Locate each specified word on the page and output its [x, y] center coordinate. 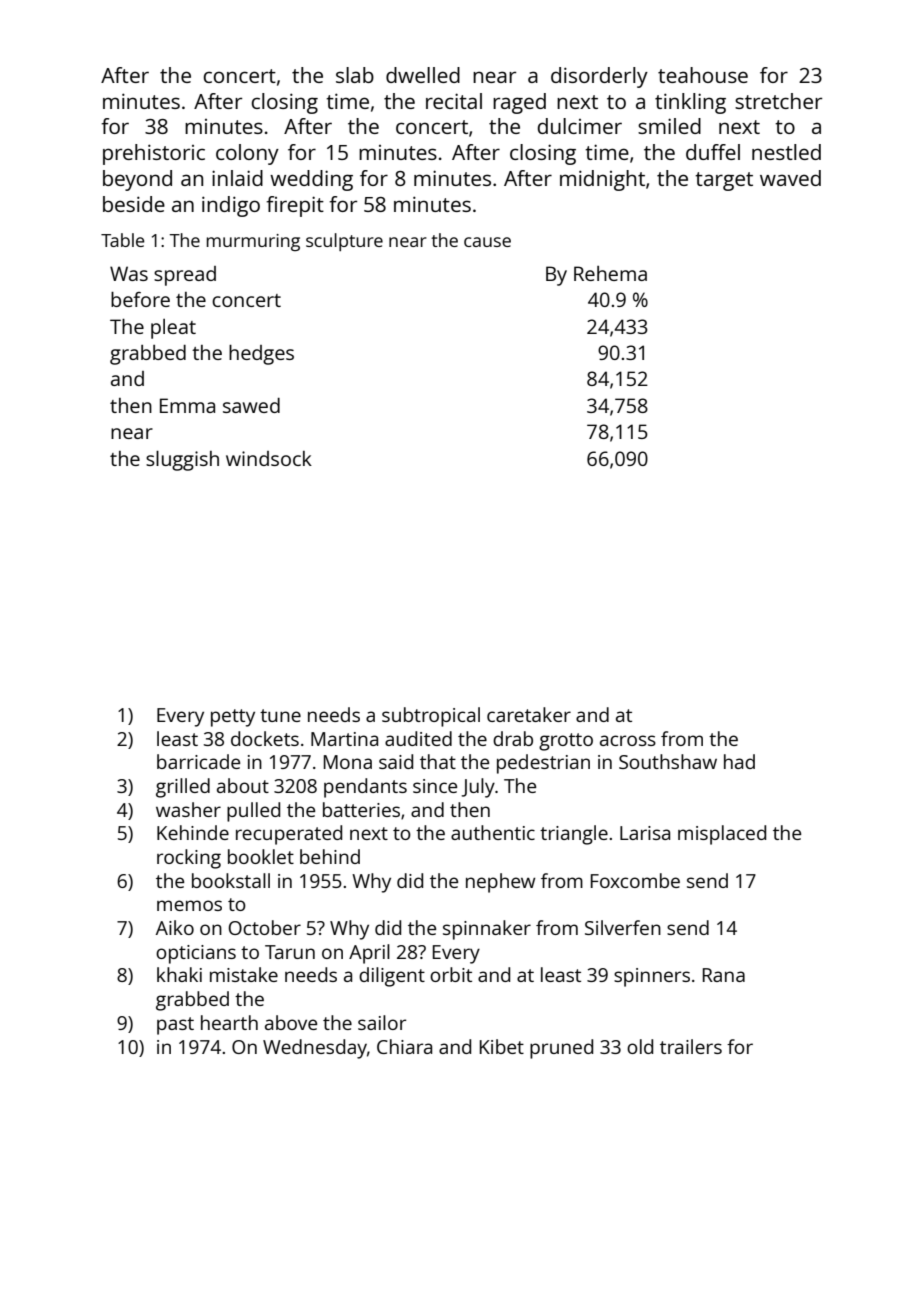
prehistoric [154, 154]
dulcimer [580, 126]
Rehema [610, 273]
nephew [501, 883]
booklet [261, 856]
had [739, 761]
